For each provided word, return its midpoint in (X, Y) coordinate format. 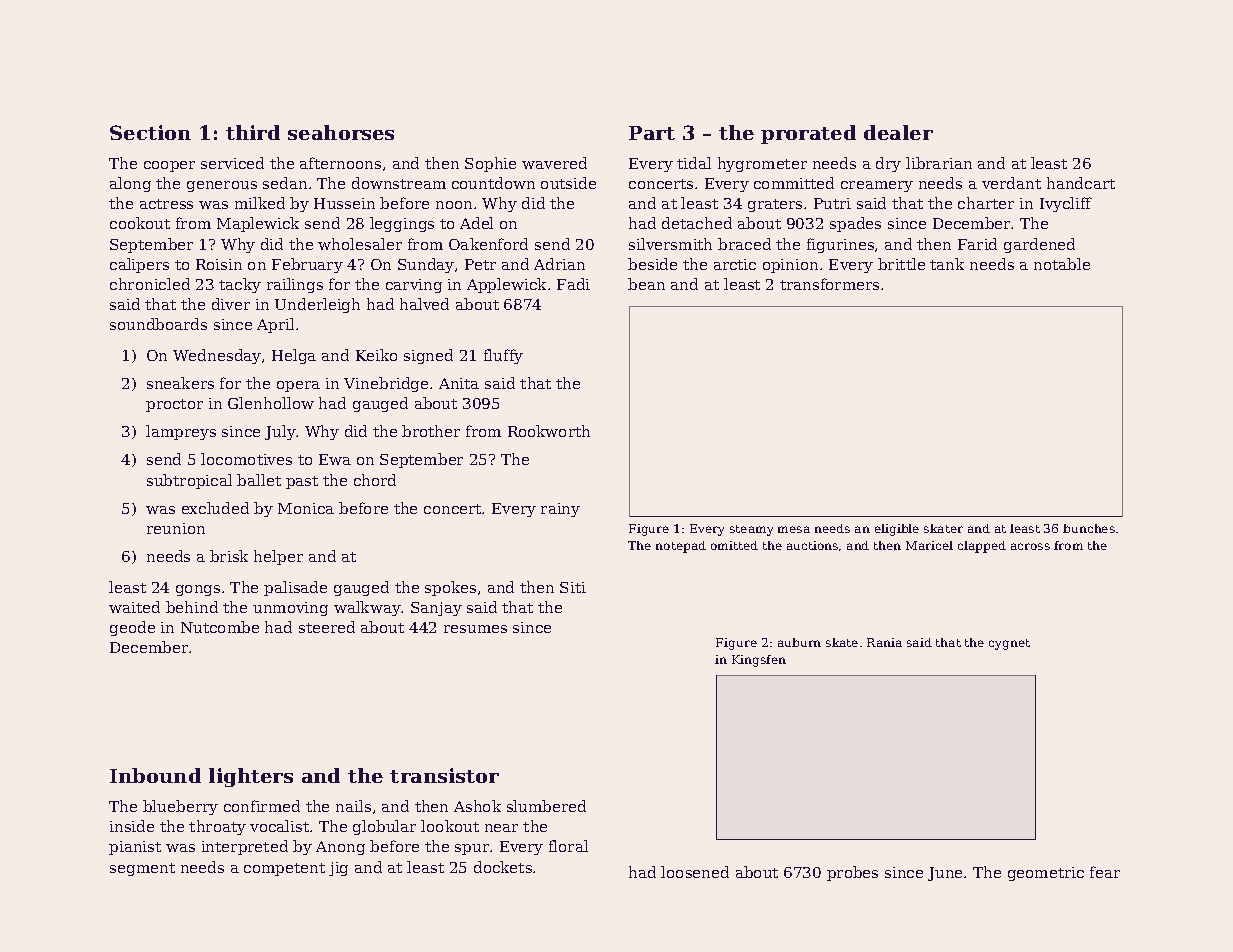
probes (852, 873)
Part (652, 133)
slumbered (546, 806)
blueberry (180, 807)
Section (150, 132)
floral (568, 846)
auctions (812, 545)
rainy (560, 510)
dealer (898, 132)
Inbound (155, 775)
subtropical (189, 481)
